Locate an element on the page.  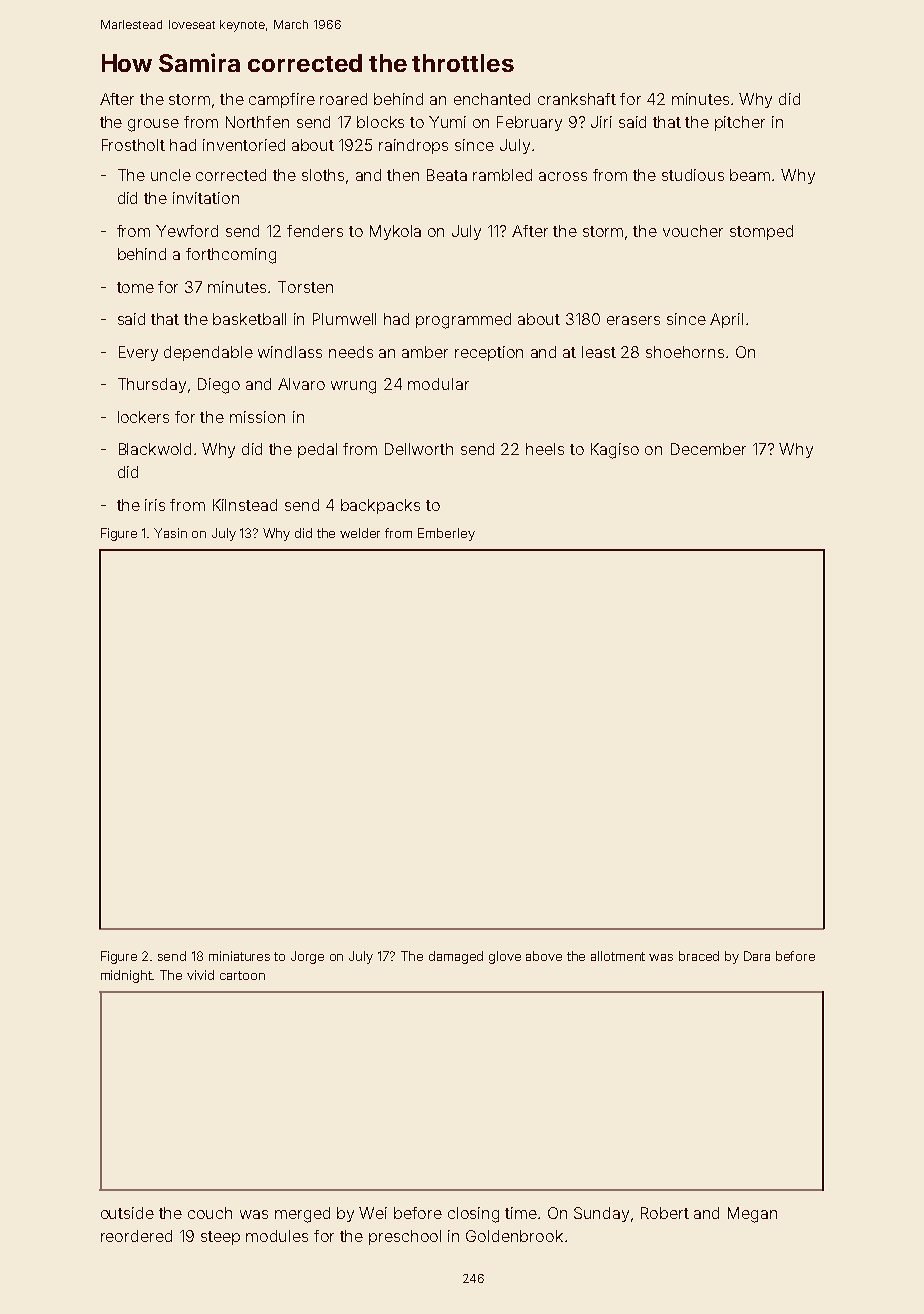
beam is located at coordinates (750, 175).
